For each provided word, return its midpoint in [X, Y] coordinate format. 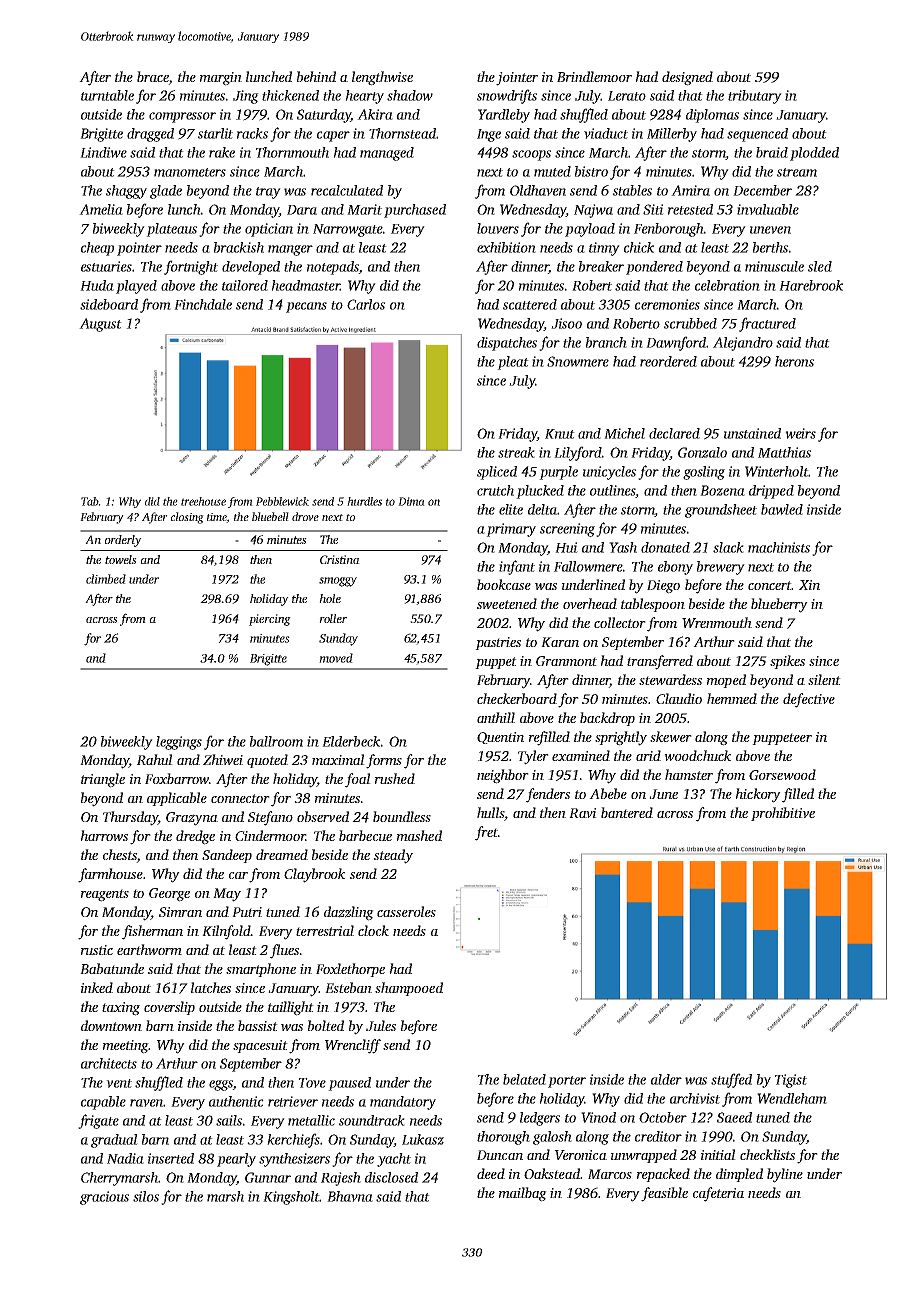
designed [687, 78]
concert [770, 585]
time [217, 518]
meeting [126, 1047]
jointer [517, 79]
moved [336, 658]
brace [153, 76]
